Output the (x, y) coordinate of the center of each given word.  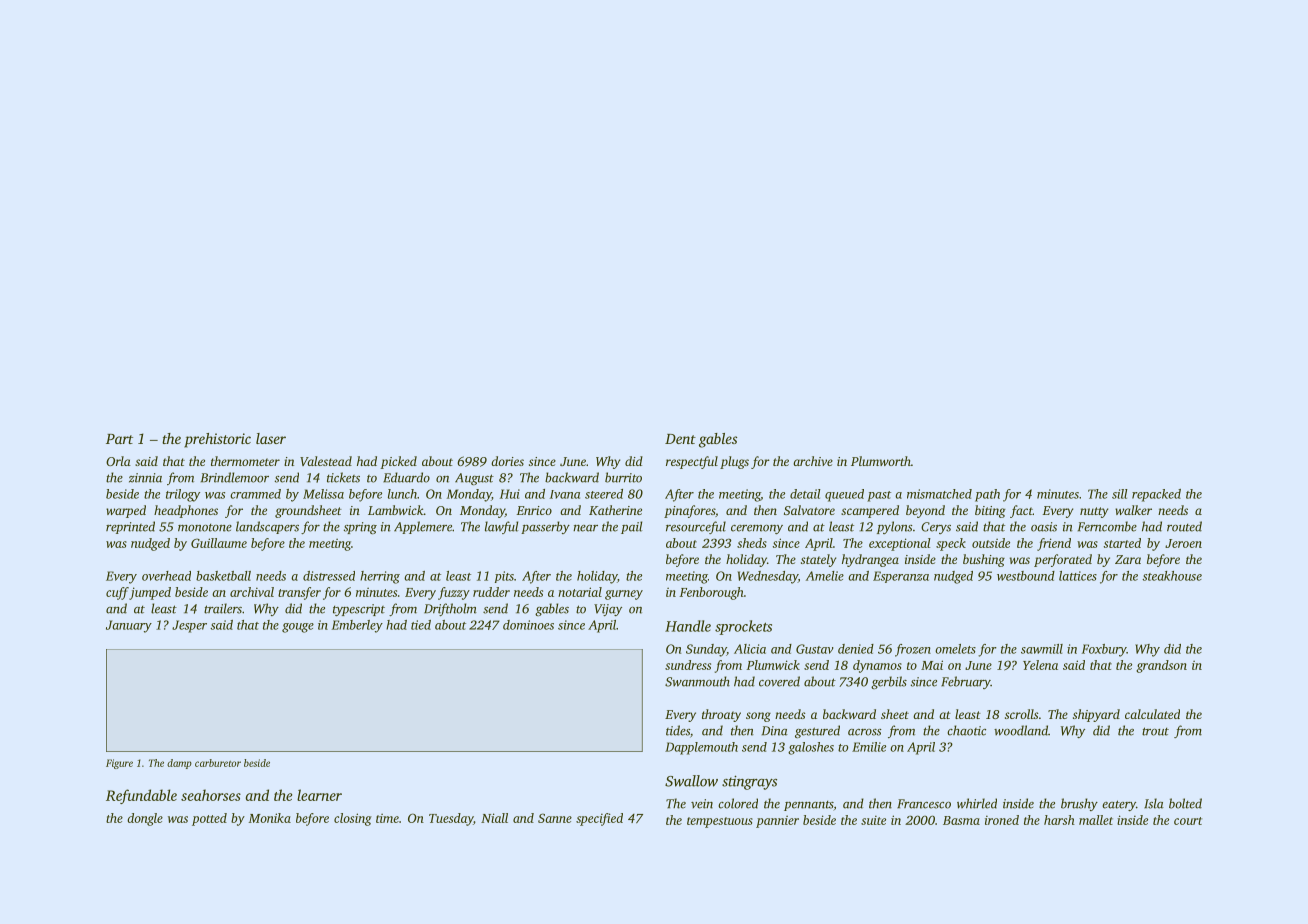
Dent (680, 439)
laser (271, 438)
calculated (1152, 714)
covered (779, 681)
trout (1155, 731)
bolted (1185, 803)
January (129, 626)
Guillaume (219, 543)
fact (1021, 511)
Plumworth (881, 461)
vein (702, 804)
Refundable (141, 796)
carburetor (218, 763)
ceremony (757, 529)
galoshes (811, 748)
